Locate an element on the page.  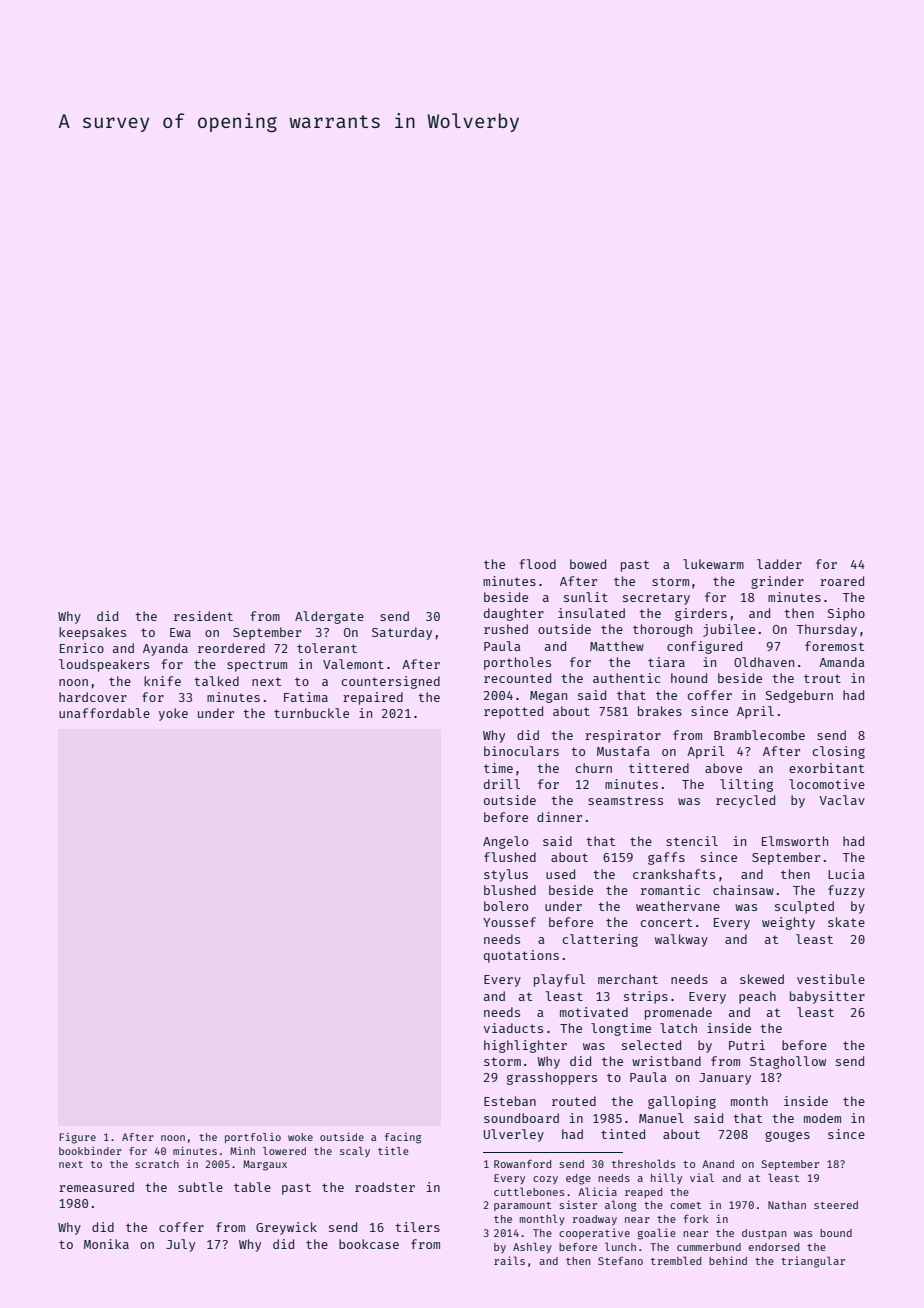
sunlit is located at coordinates (586, 597).
